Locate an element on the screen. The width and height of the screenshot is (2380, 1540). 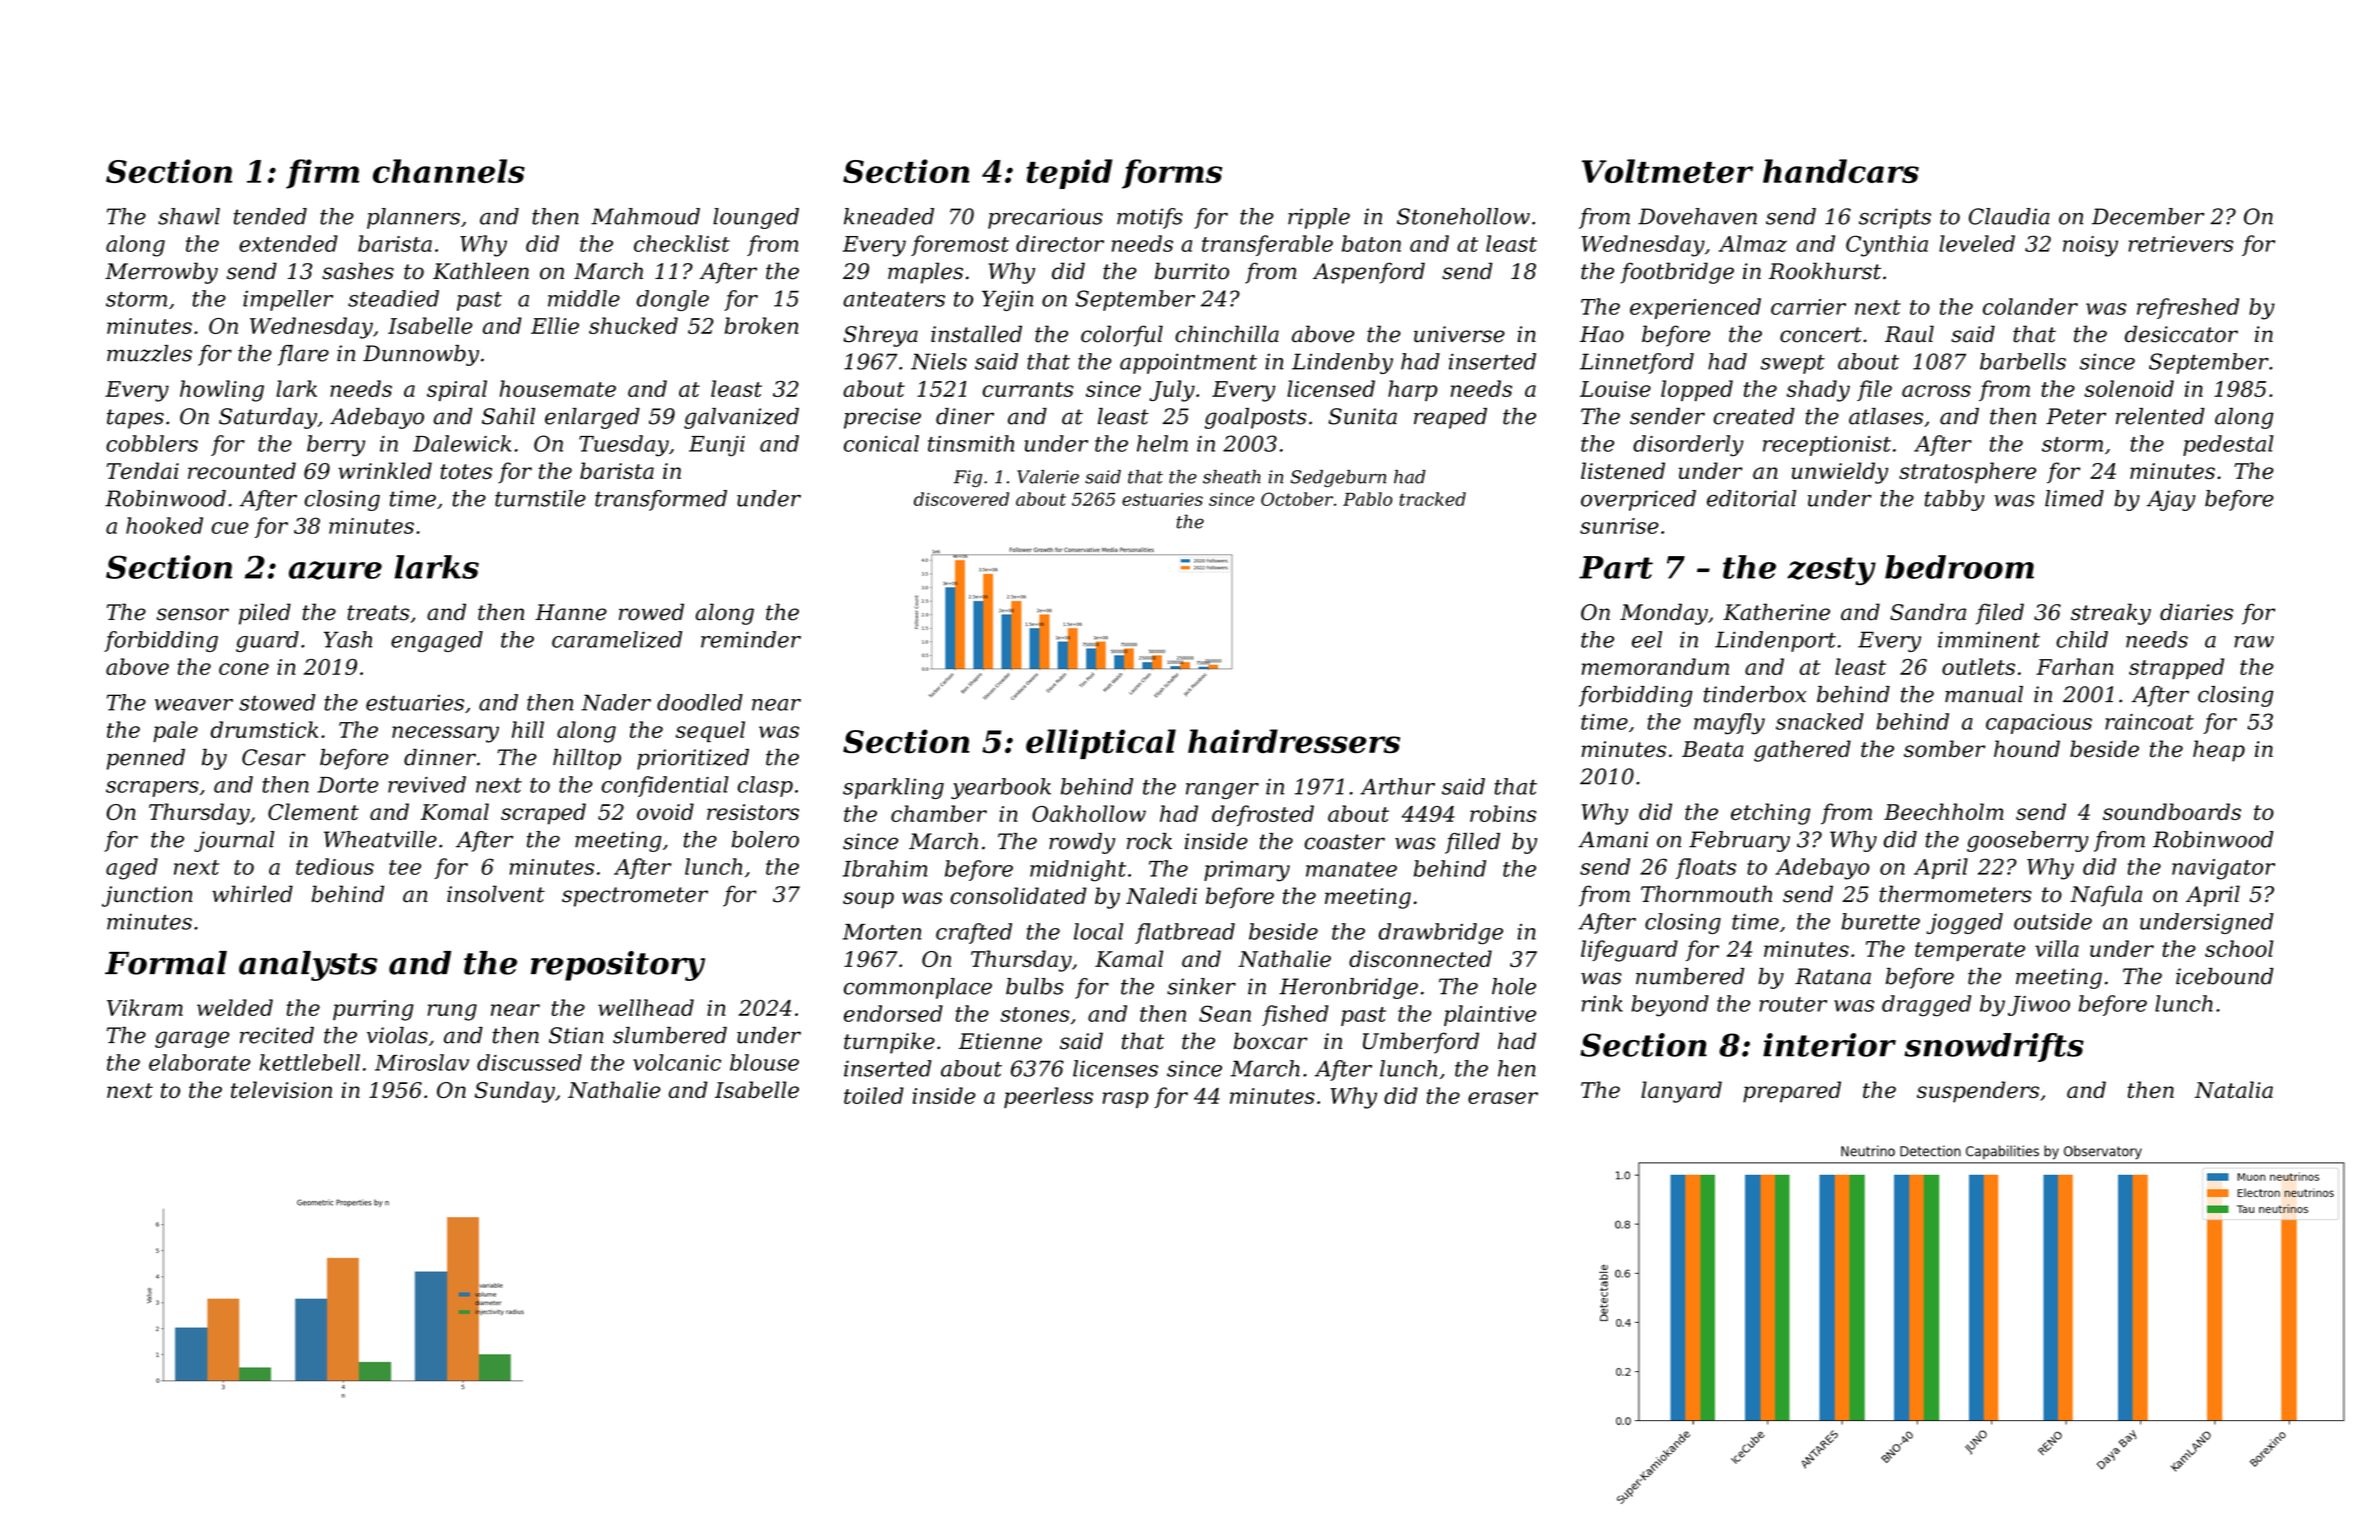
reminder is located at coordinates (751, 639).
